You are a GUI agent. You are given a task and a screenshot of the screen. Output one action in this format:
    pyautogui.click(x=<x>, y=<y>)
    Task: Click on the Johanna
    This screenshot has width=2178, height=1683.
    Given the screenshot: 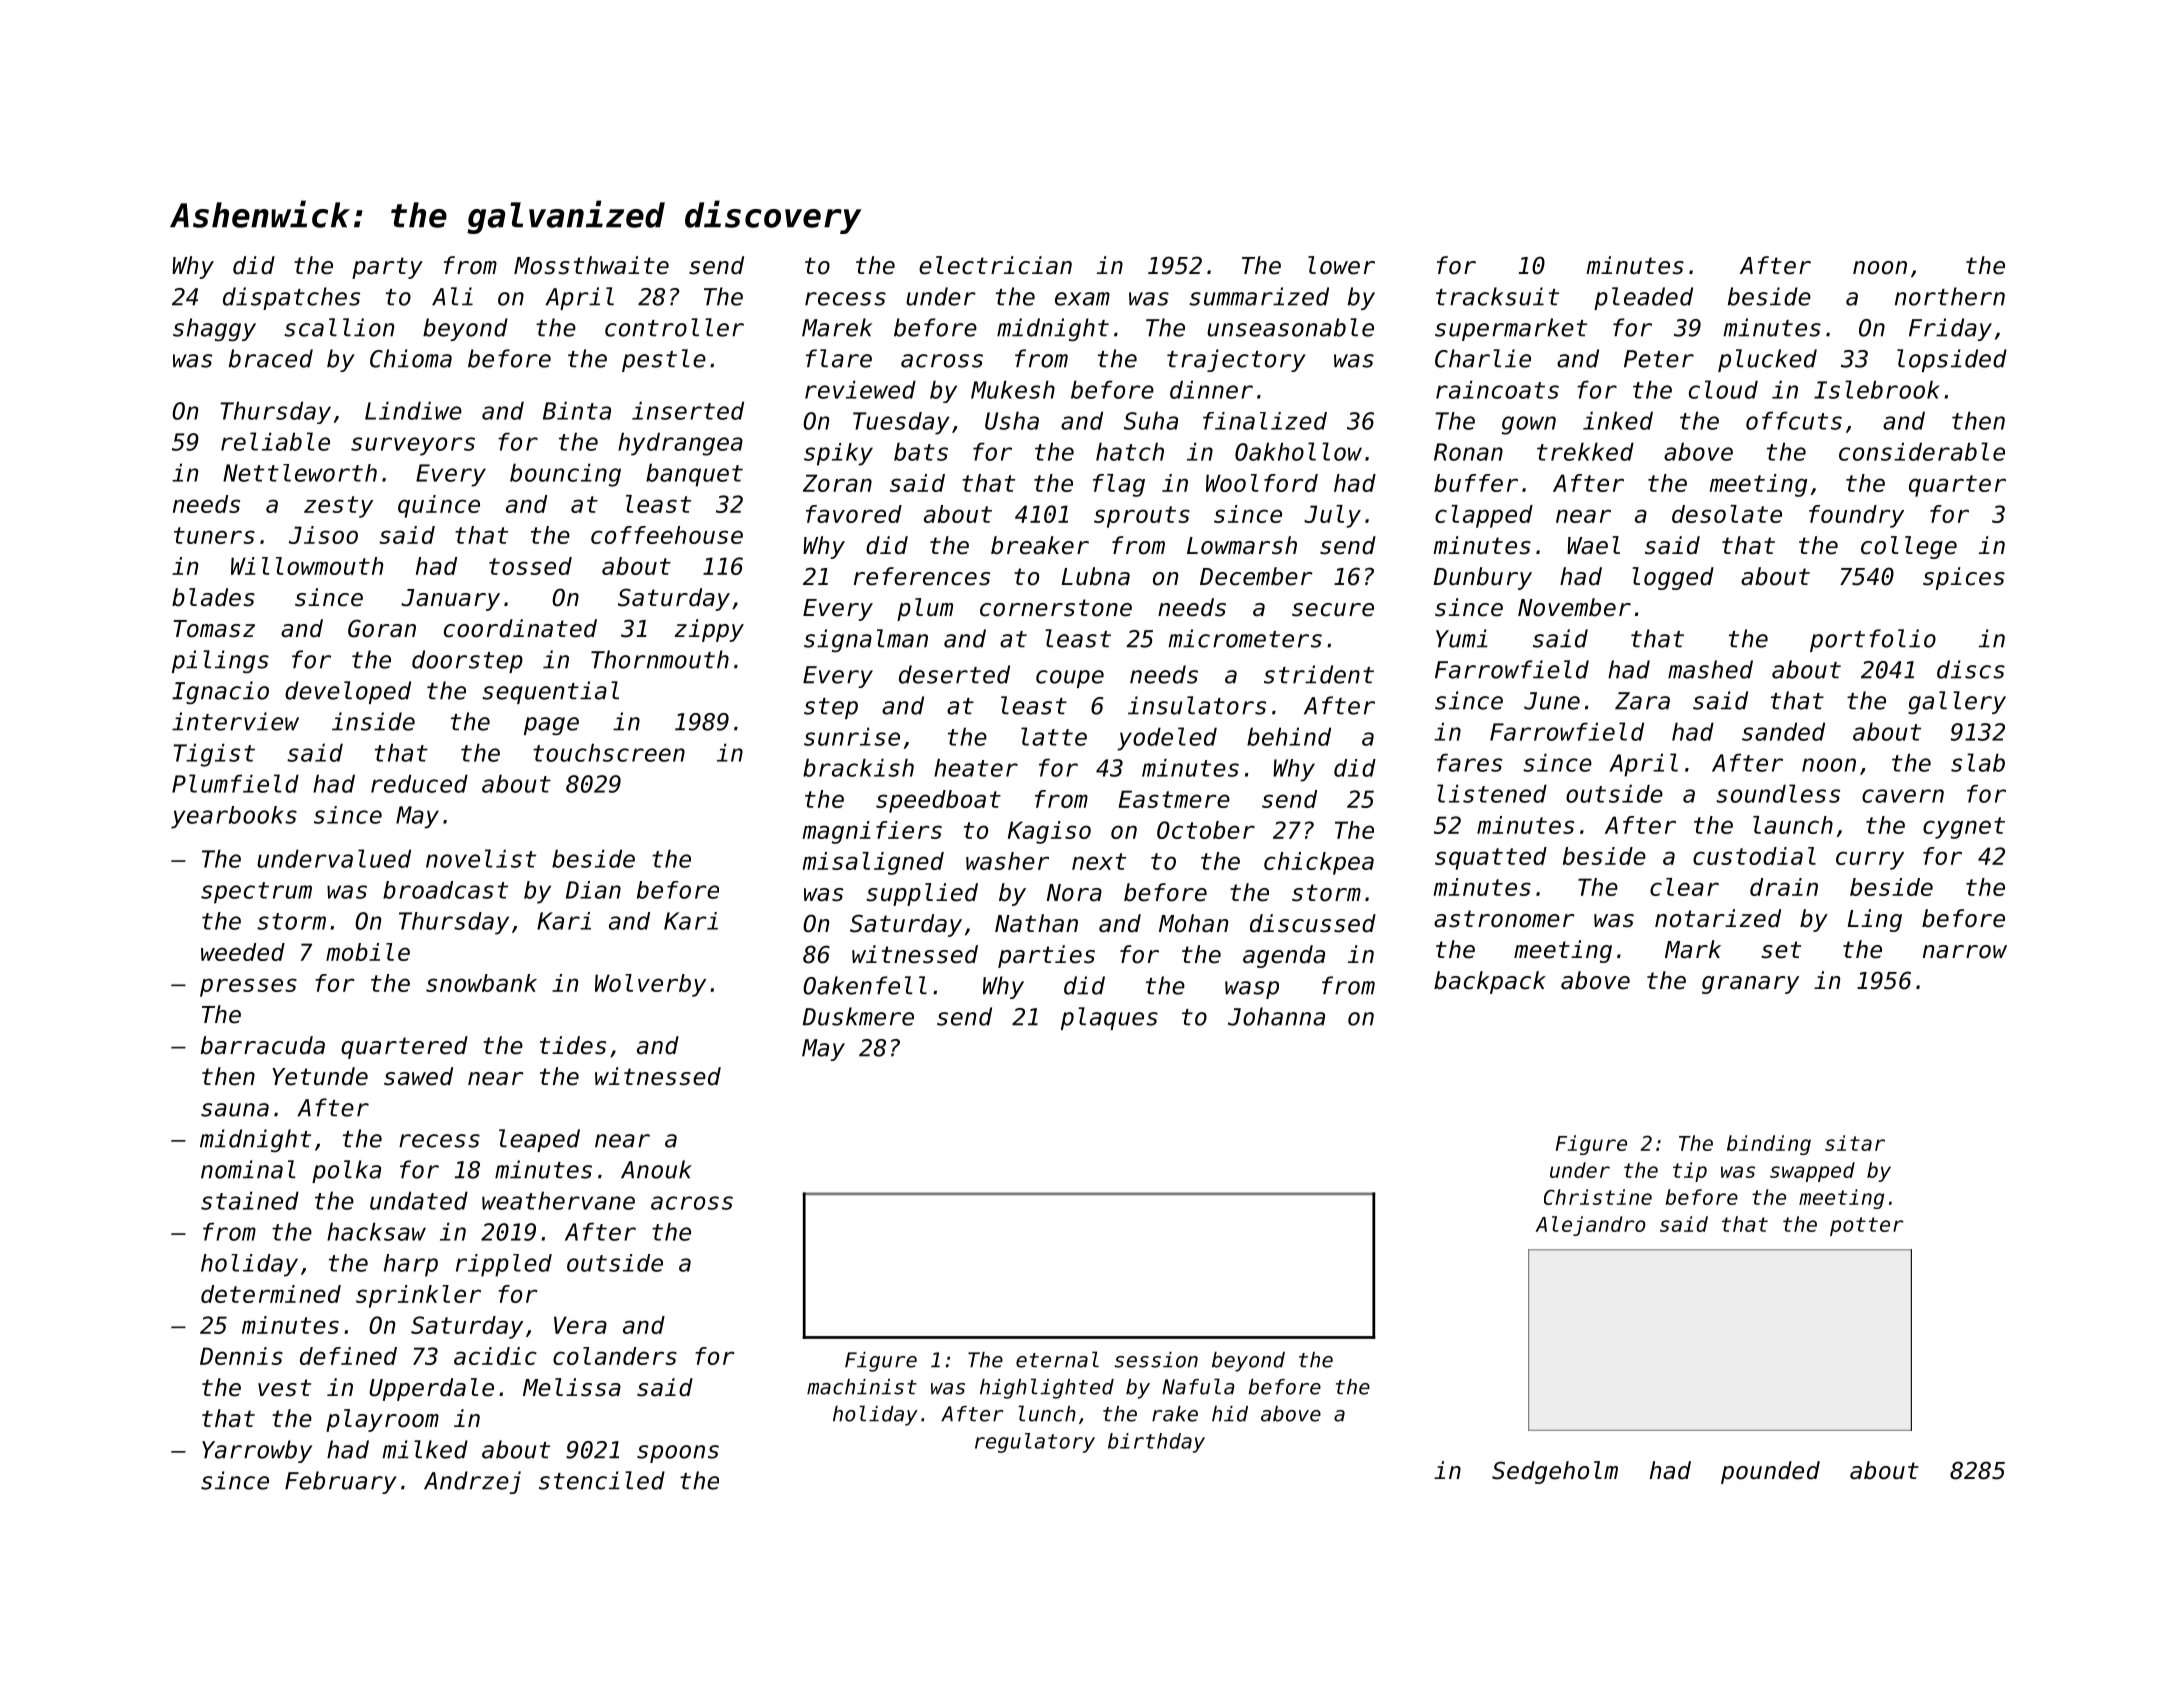 What is the action you would take?
    pyautogui.click(x=1276, y=1016)
